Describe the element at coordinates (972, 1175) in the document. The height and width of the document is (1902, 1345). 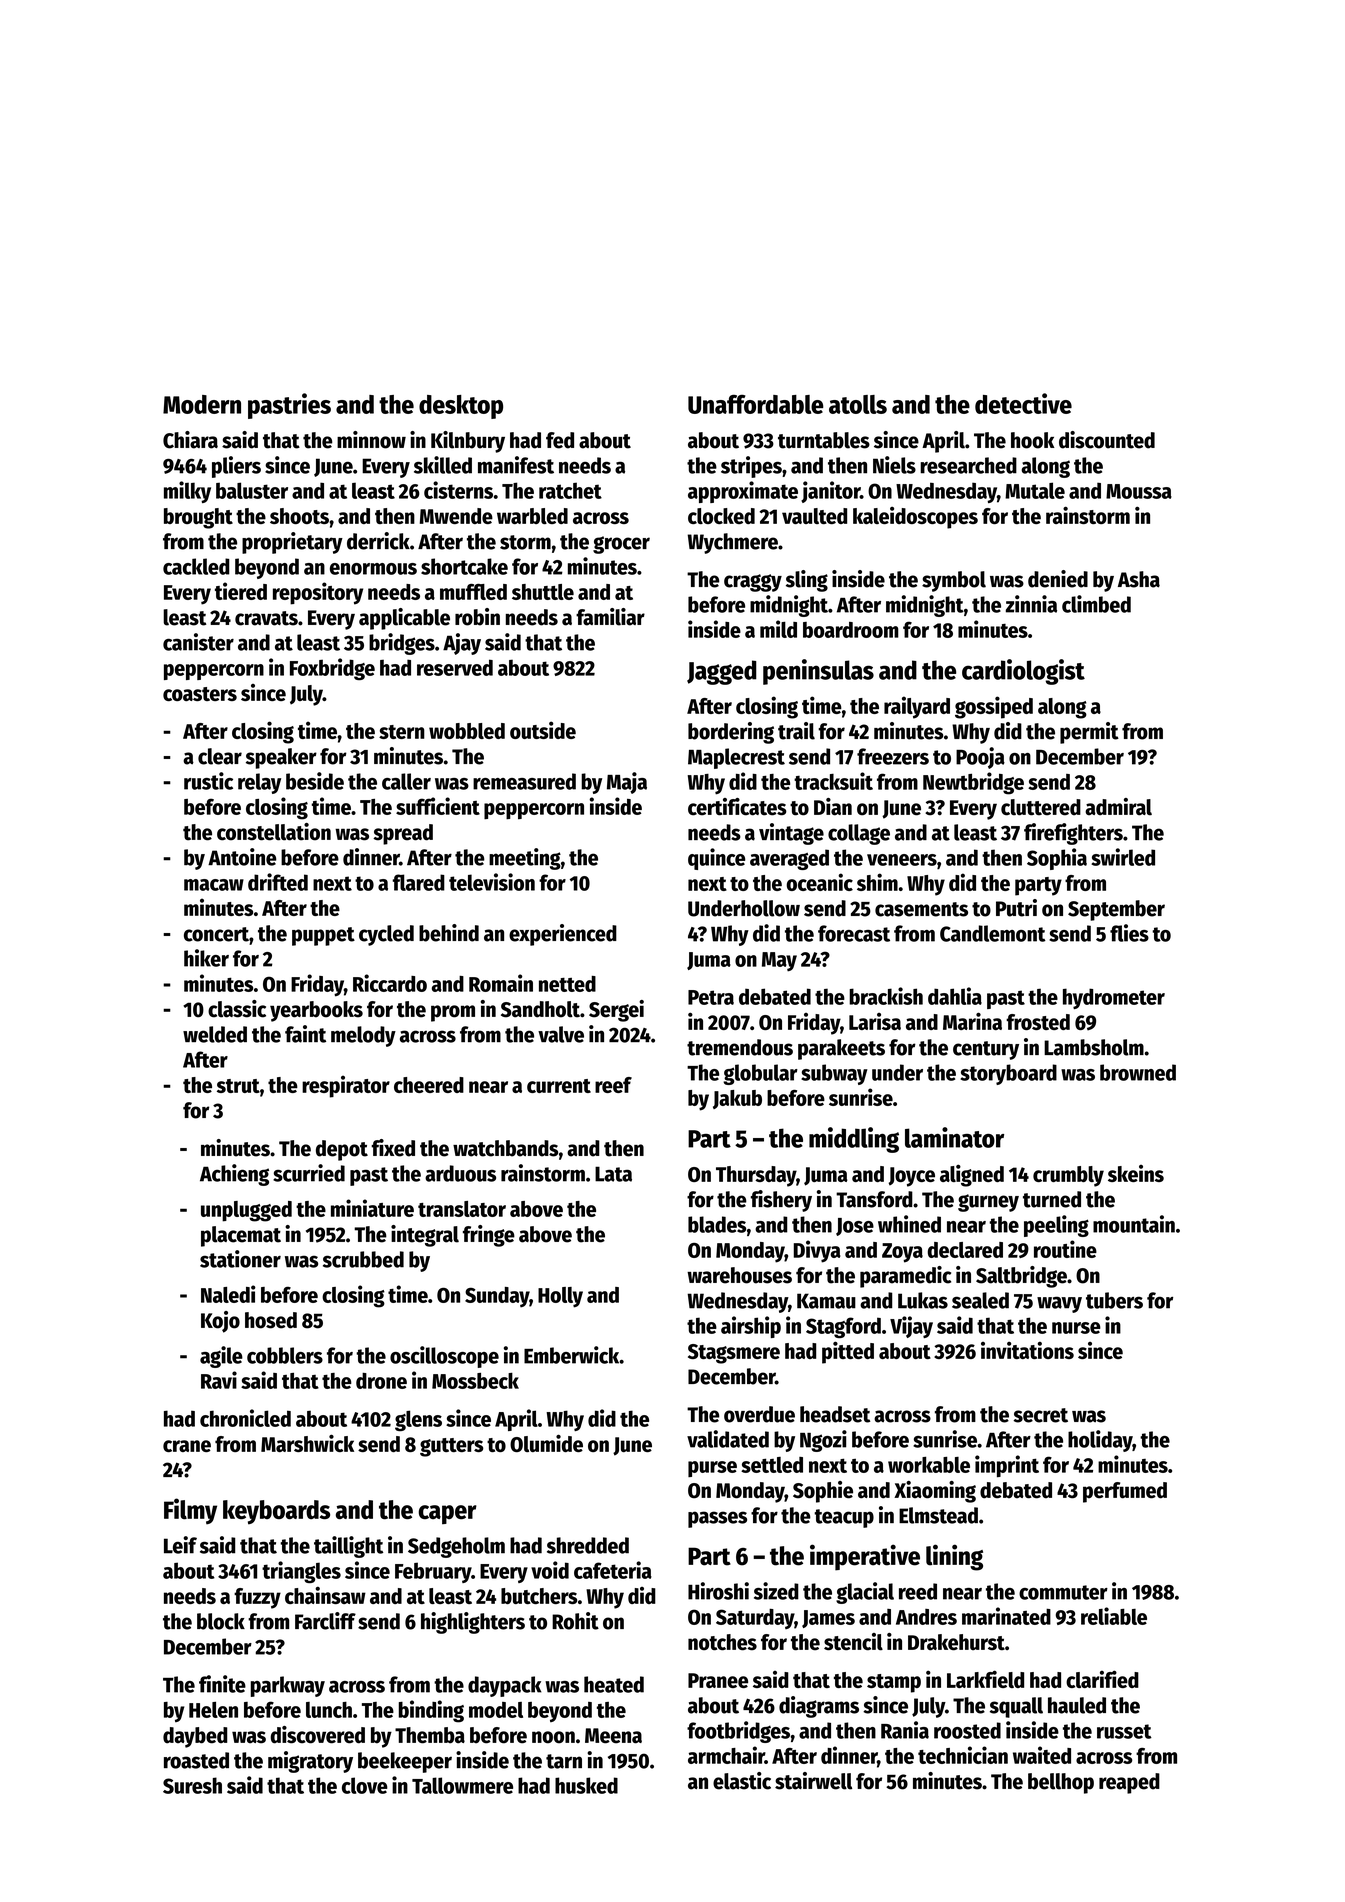
I see `aligned` at that location.
